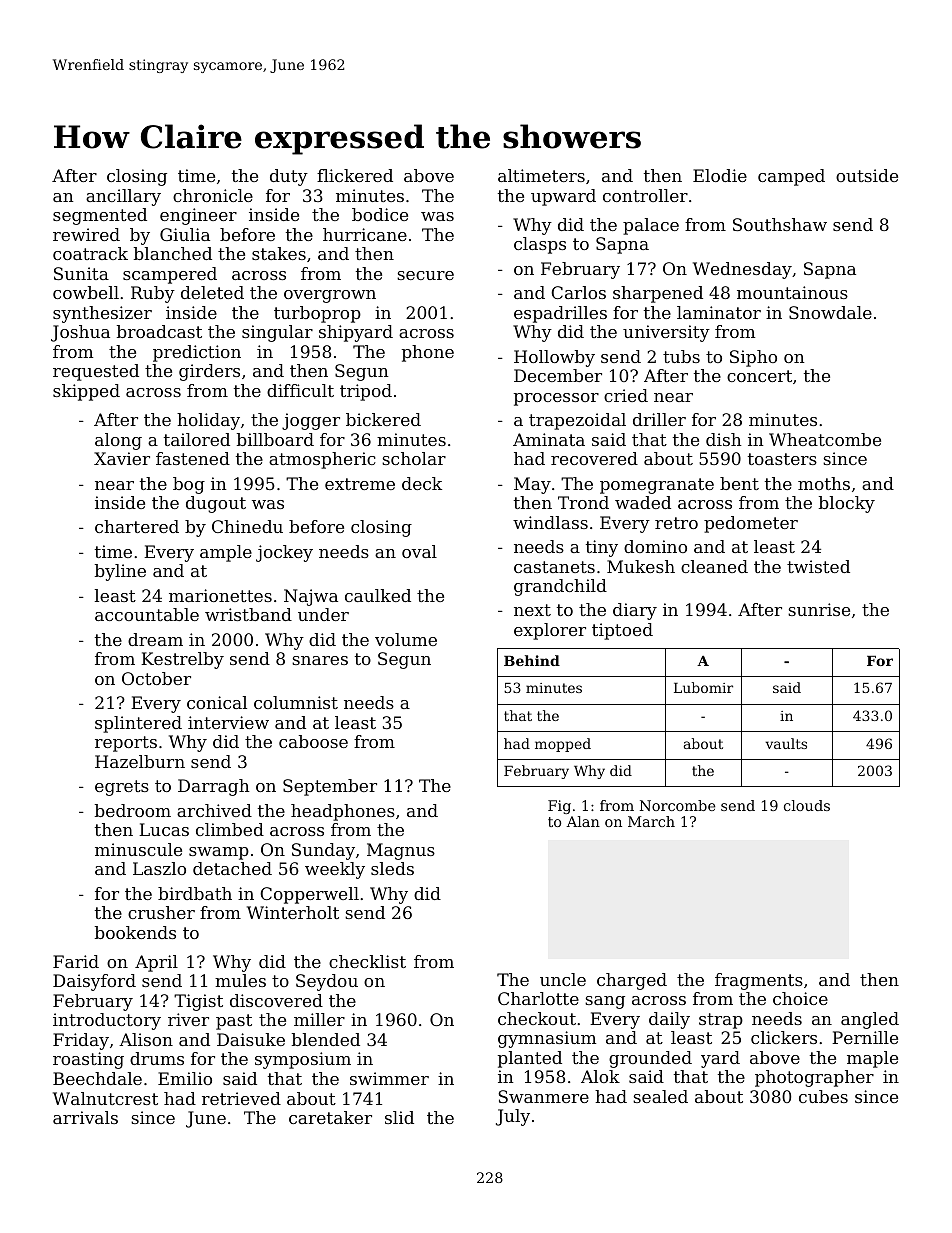  What do you see at coordinates (540, 245) in the screenshot?
I see `clasps` at bounding box center [540, 245].
